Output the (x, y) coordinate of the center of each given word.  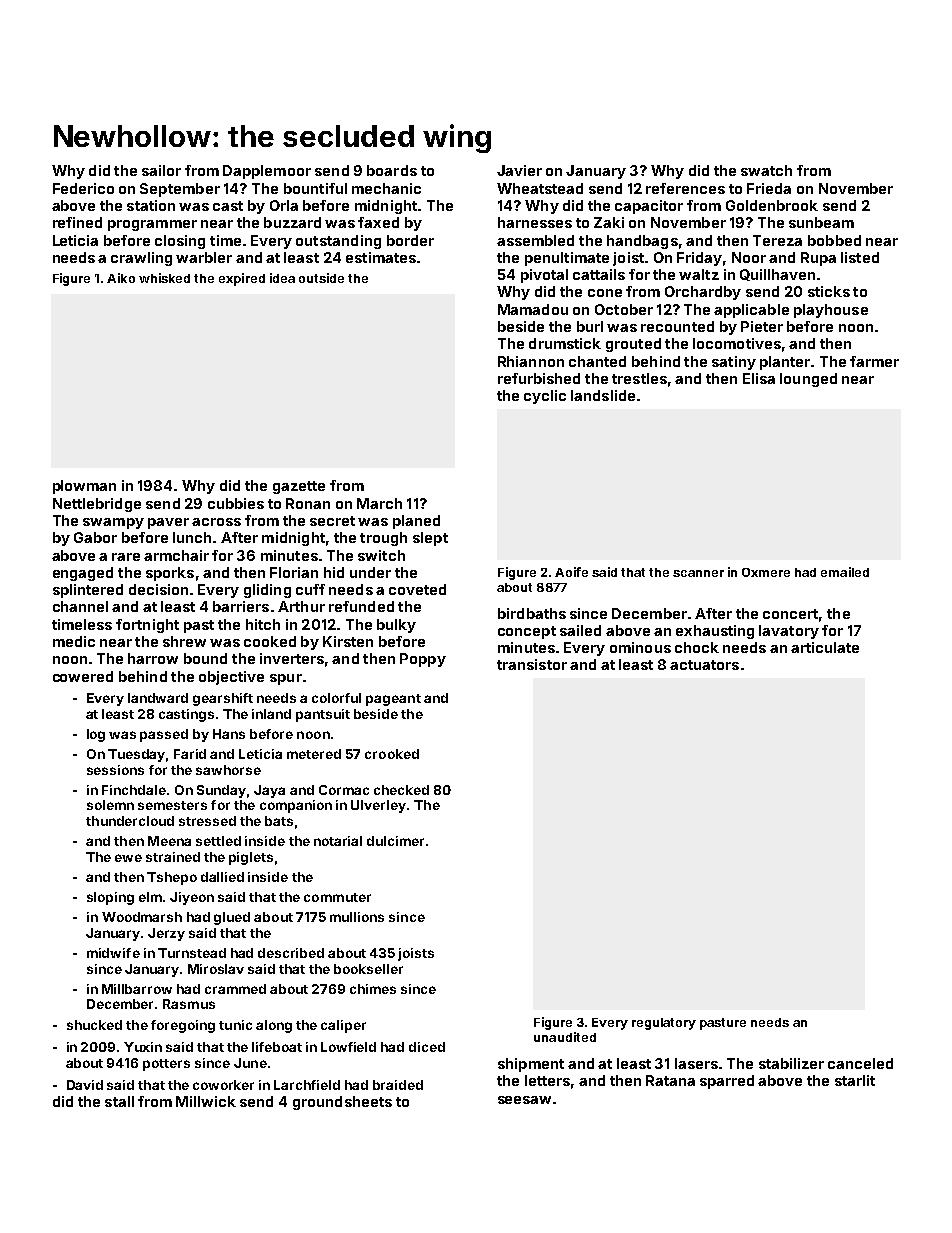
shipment (531, 1065)
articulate (825, 647)
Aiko (121, 278)
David (85, 1085)
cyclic (545, 397)
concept (527, 632)
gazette (299, 487)
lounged (808, 380)
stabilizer (791, 1063)
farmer (874, 361)
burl (590, 326)
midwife (113, 953)
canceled (860, 1063)
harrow (153, 658)
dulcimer (395, 841)
